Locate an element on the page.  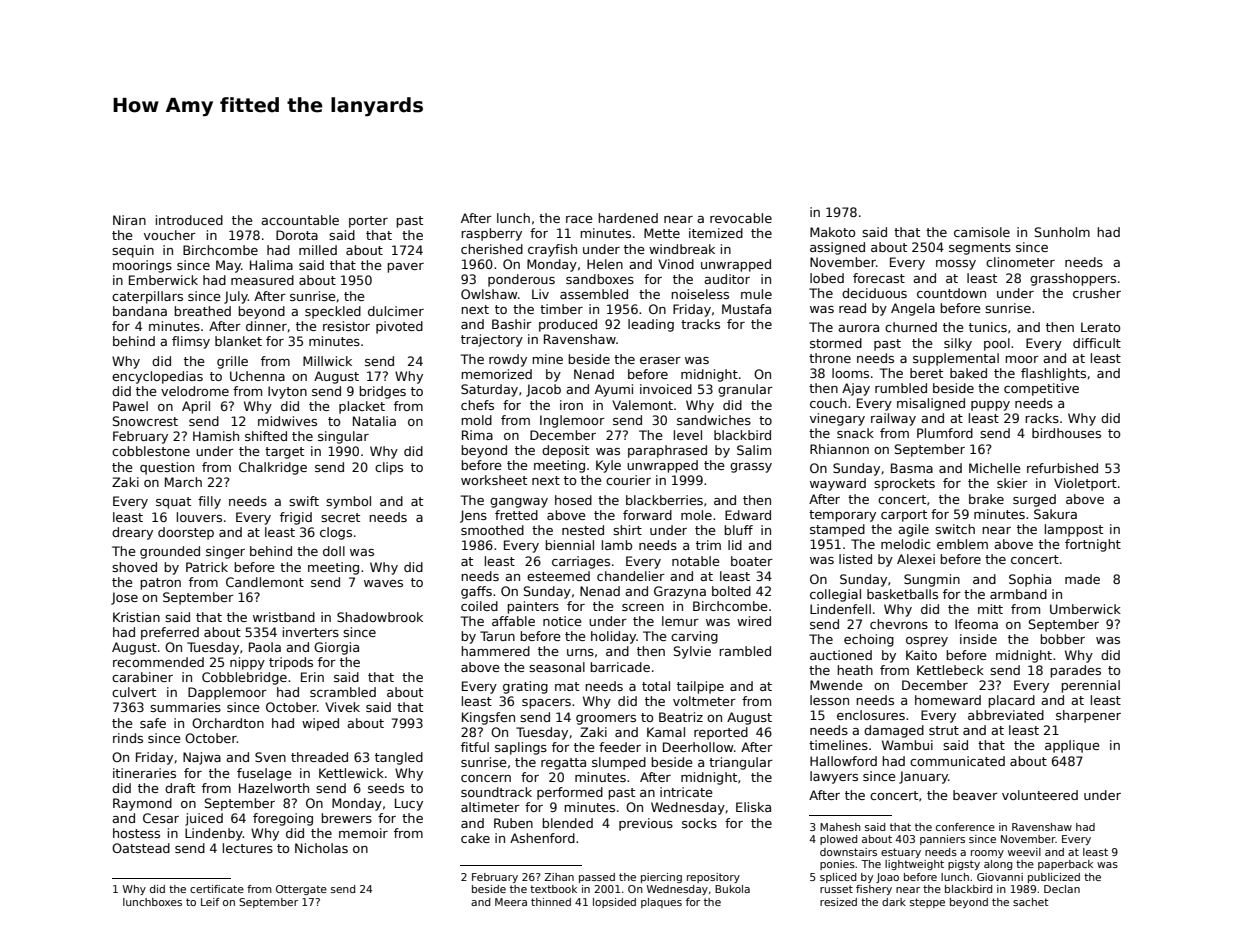
granular is located at coordinates (745, 390).
